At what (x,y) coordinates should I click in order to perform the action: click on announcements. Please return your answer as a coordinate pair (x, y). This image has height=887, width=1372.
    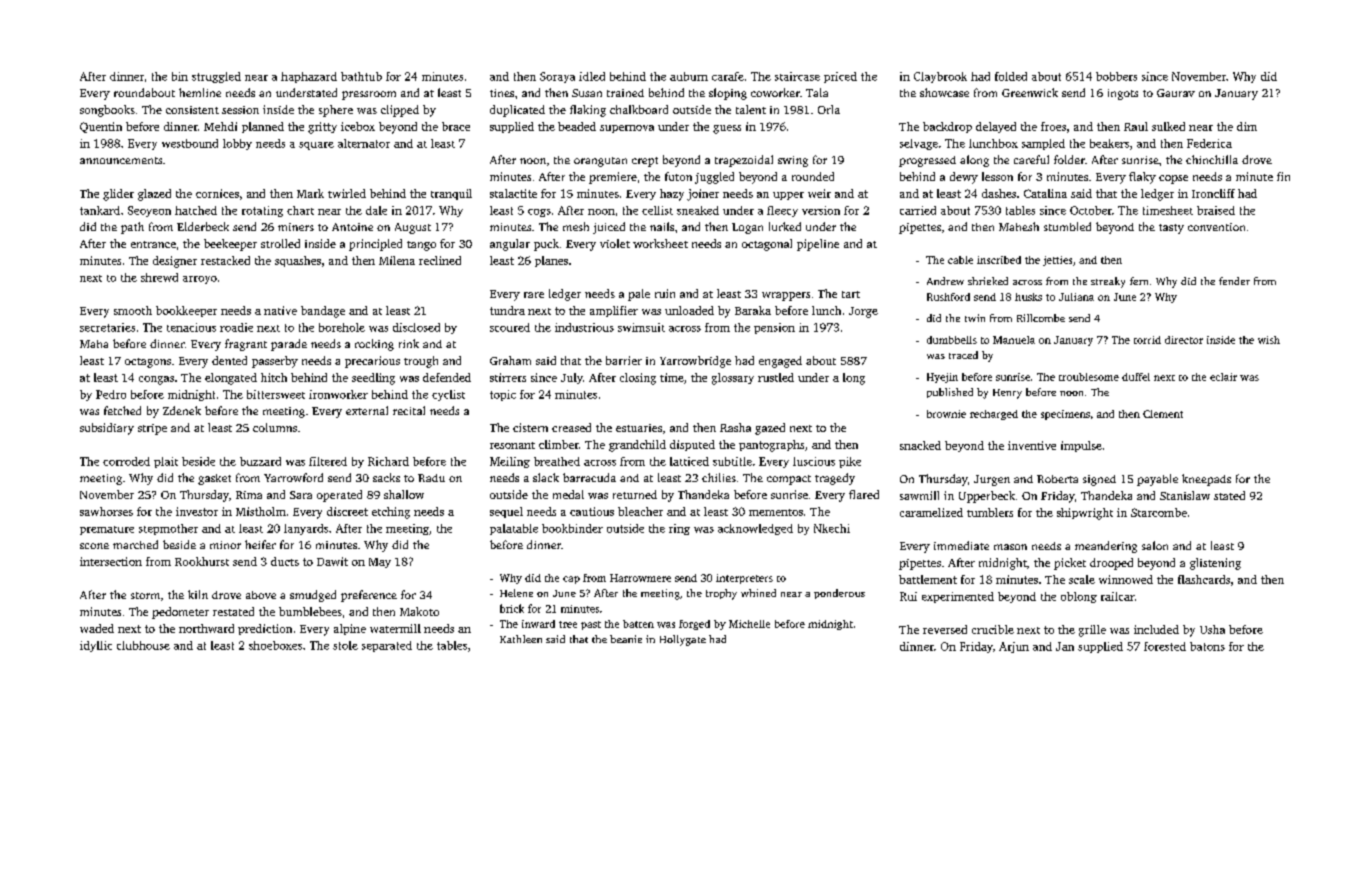
    Looking at the image, I should click on (121, 160).
